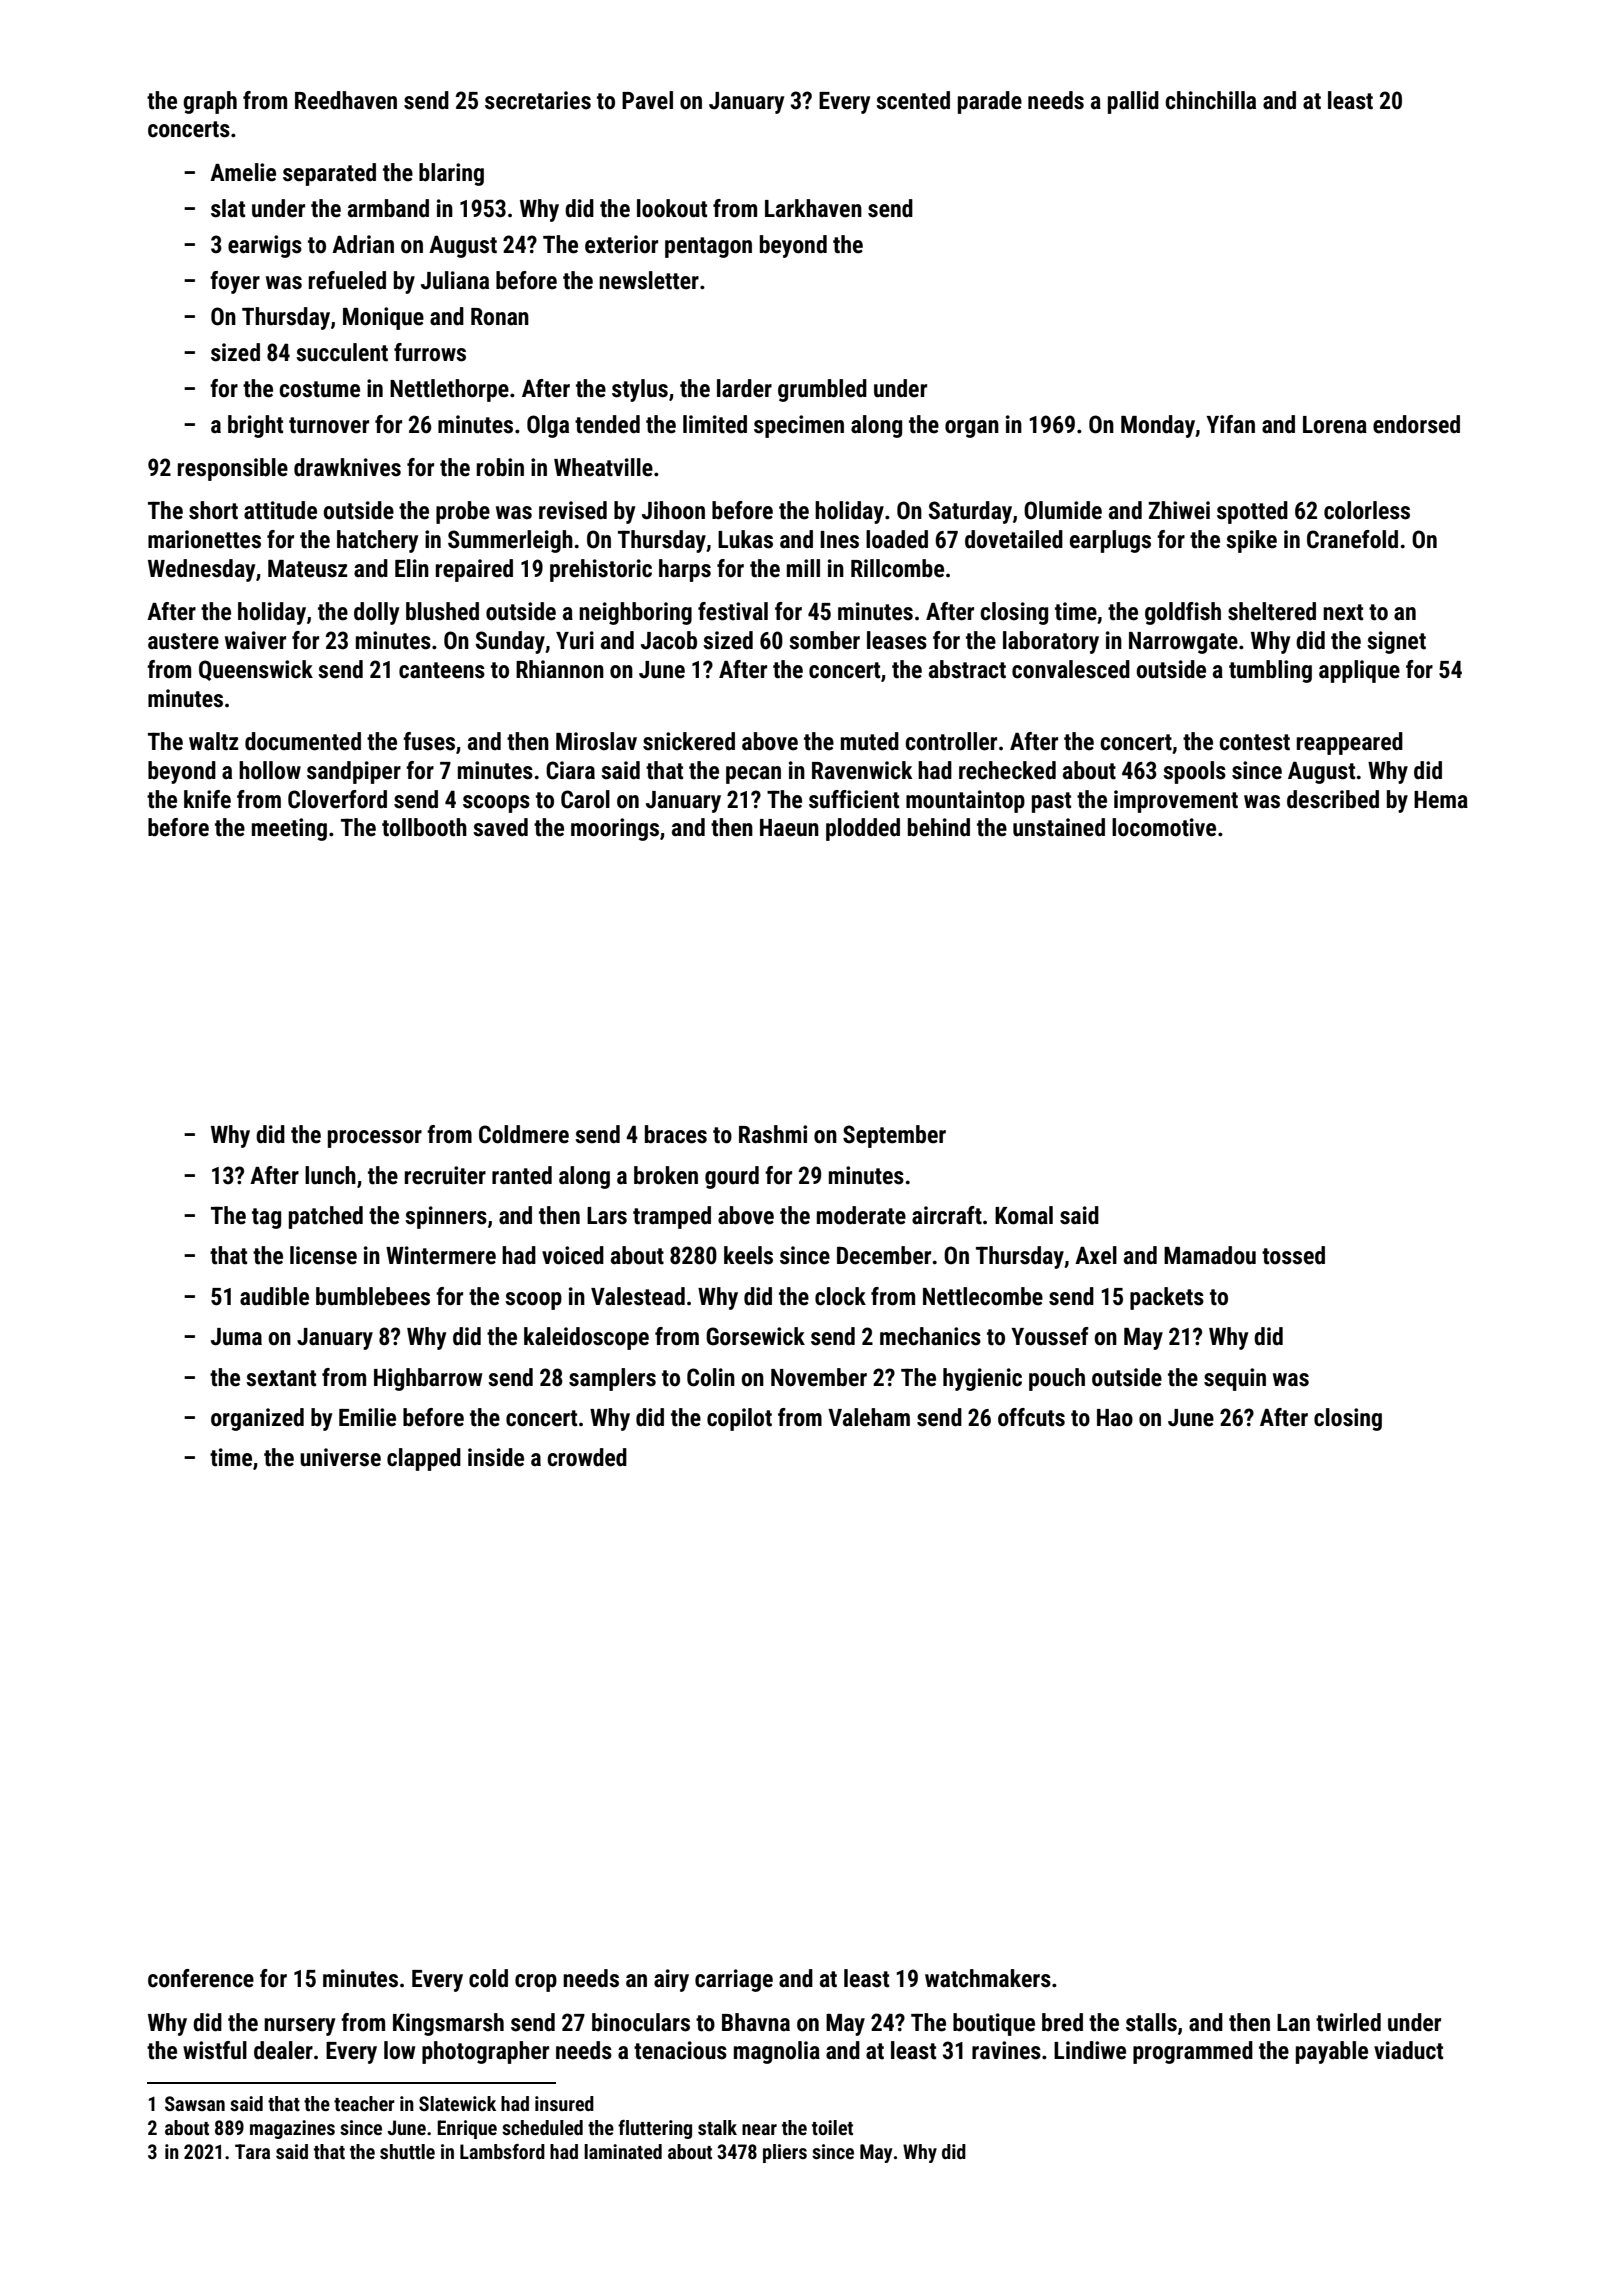 This image has width=1620, height=2292. I want to click on meeting, so click(289, 829).
